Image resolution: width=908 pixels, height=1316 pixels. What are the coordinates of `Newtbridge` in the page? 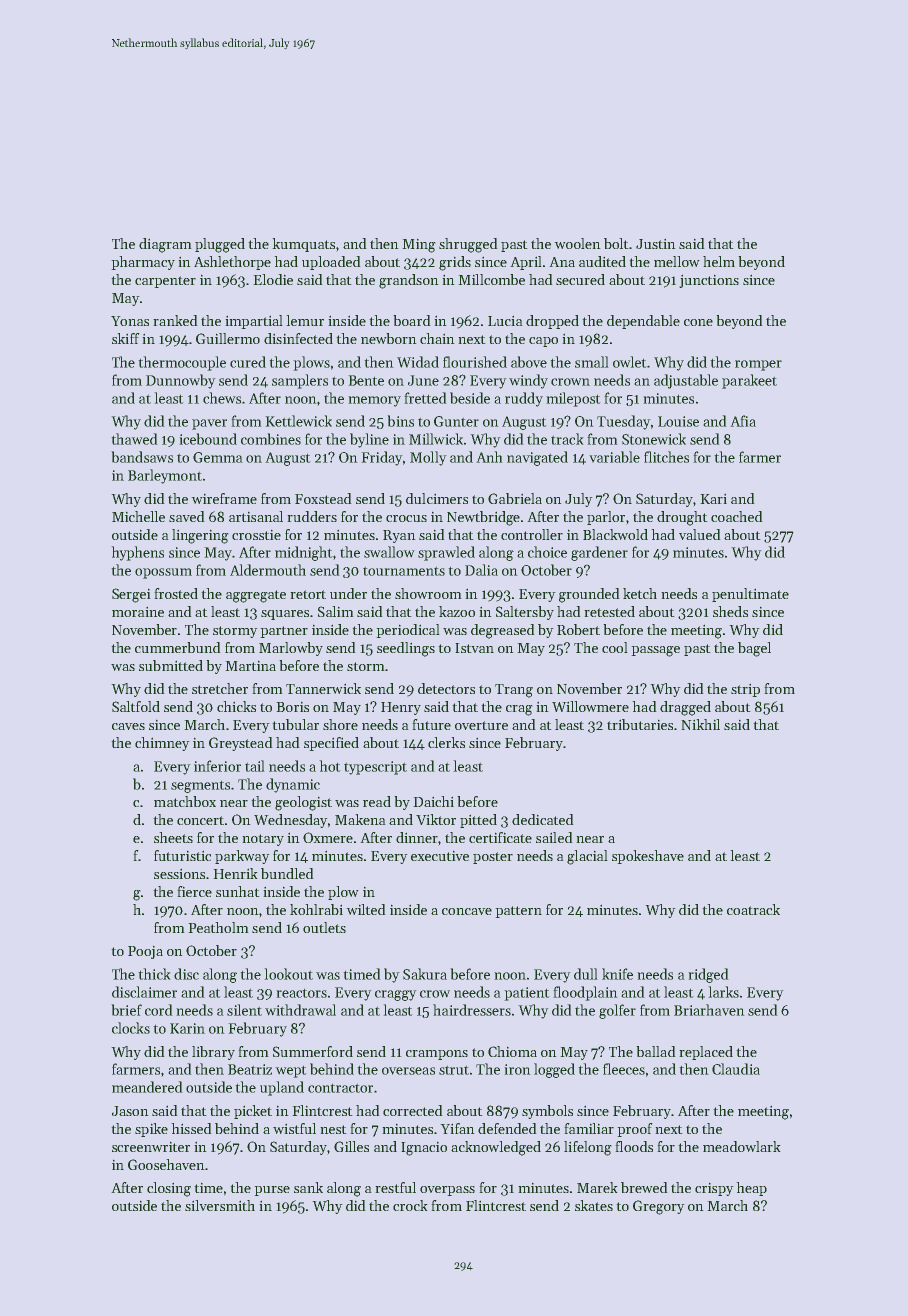 It's located at (483, 518).
